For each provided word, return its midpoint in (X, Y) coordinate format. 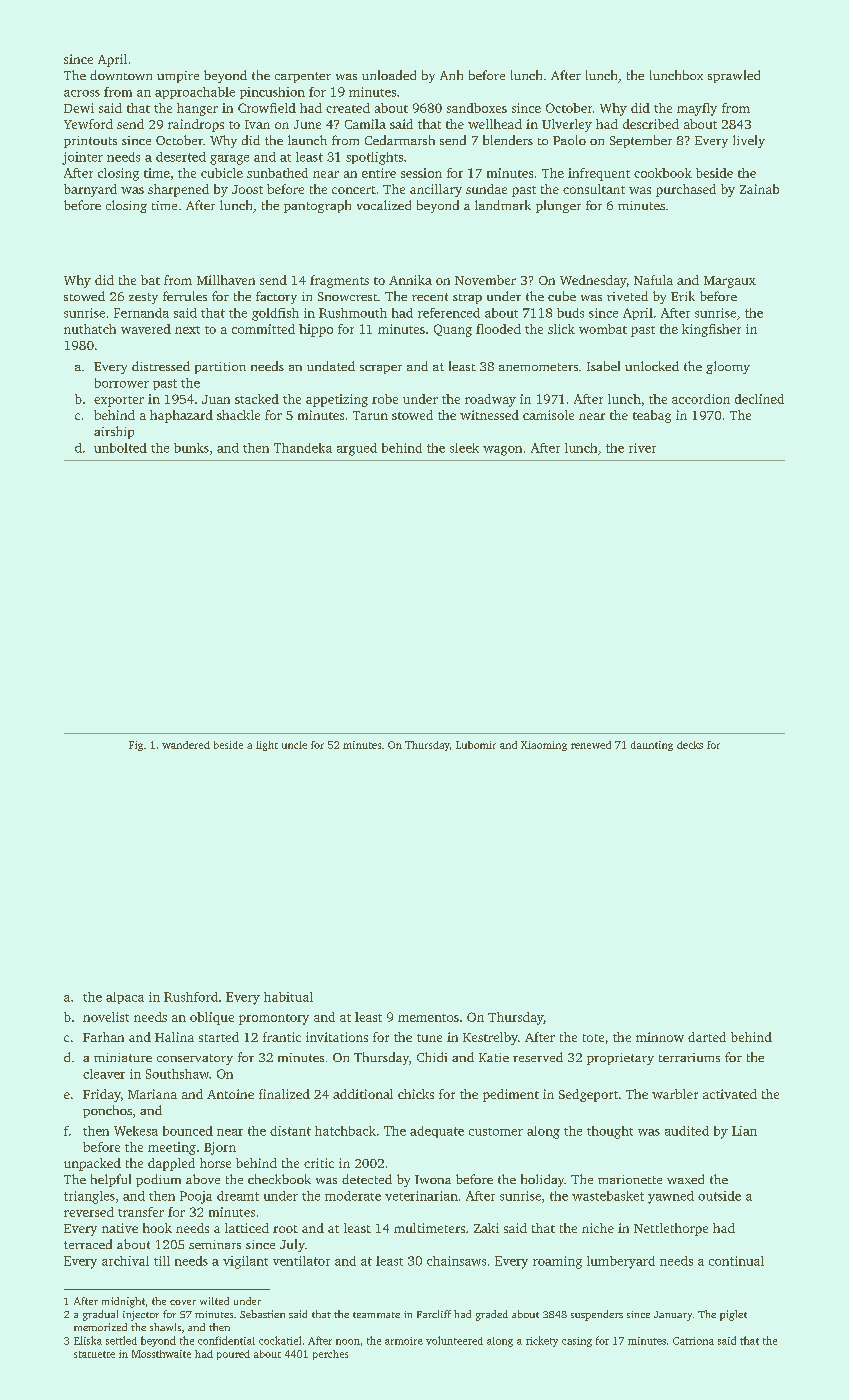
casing (577, 1342)
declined (759, 399)
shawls (165, 1327)
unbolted (120, 448)
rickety (542, 1341)
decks (690, 745)
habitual (288, 997)
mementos (428, 1018)
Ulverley (567, 125)
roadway (490, 400)
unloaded (389, 75)
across (82, 93)
